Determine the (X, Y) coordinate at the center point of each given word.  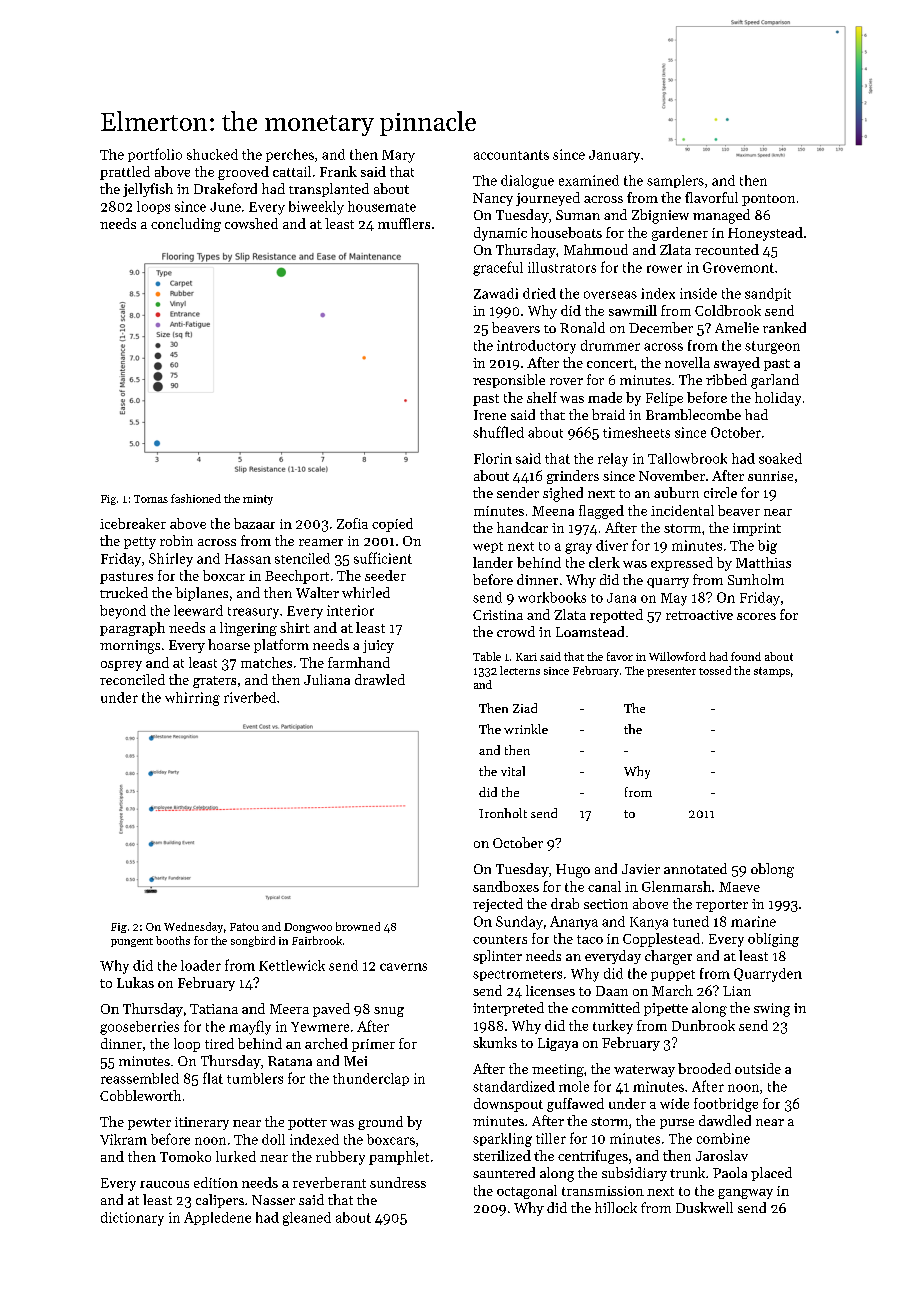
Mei (355, 1061)
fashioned (196, 498)
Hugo (573, 871)
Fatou (244, 927)
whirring (192, 699)
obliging (773, 940)
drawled (380, 679)
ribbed (726, 379)
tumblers (255, 1078)
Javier (641, 869)
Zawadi (496, 293)
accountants (511, 155)
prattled (125, 173)
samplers (675, 181)
